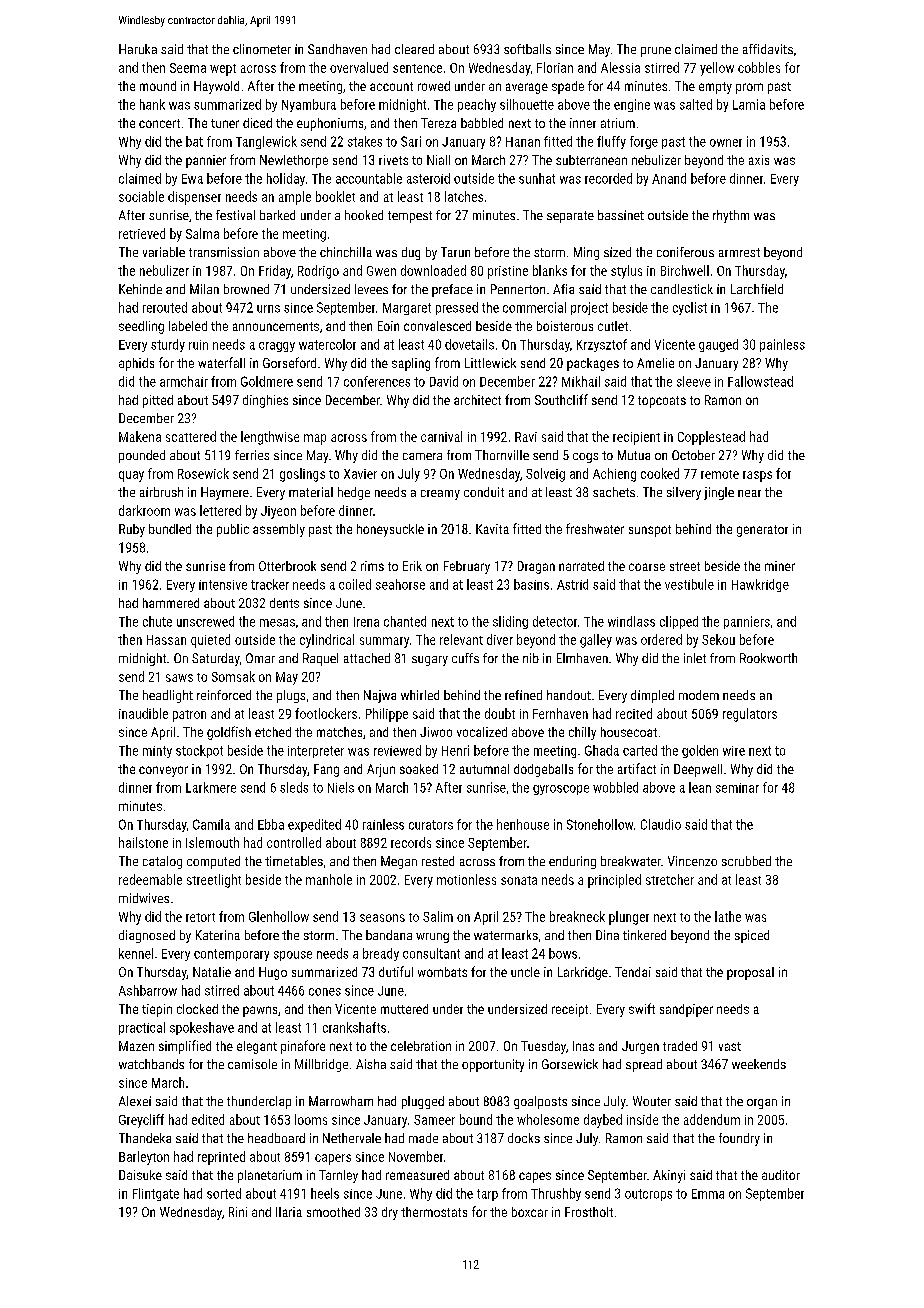 Image resolution: width=924 pixels, height=1308 pixels. What do you see at coordinates (238, 1212) in the screenshot?
I see `Rini` at bounding box center [238, 1212].
